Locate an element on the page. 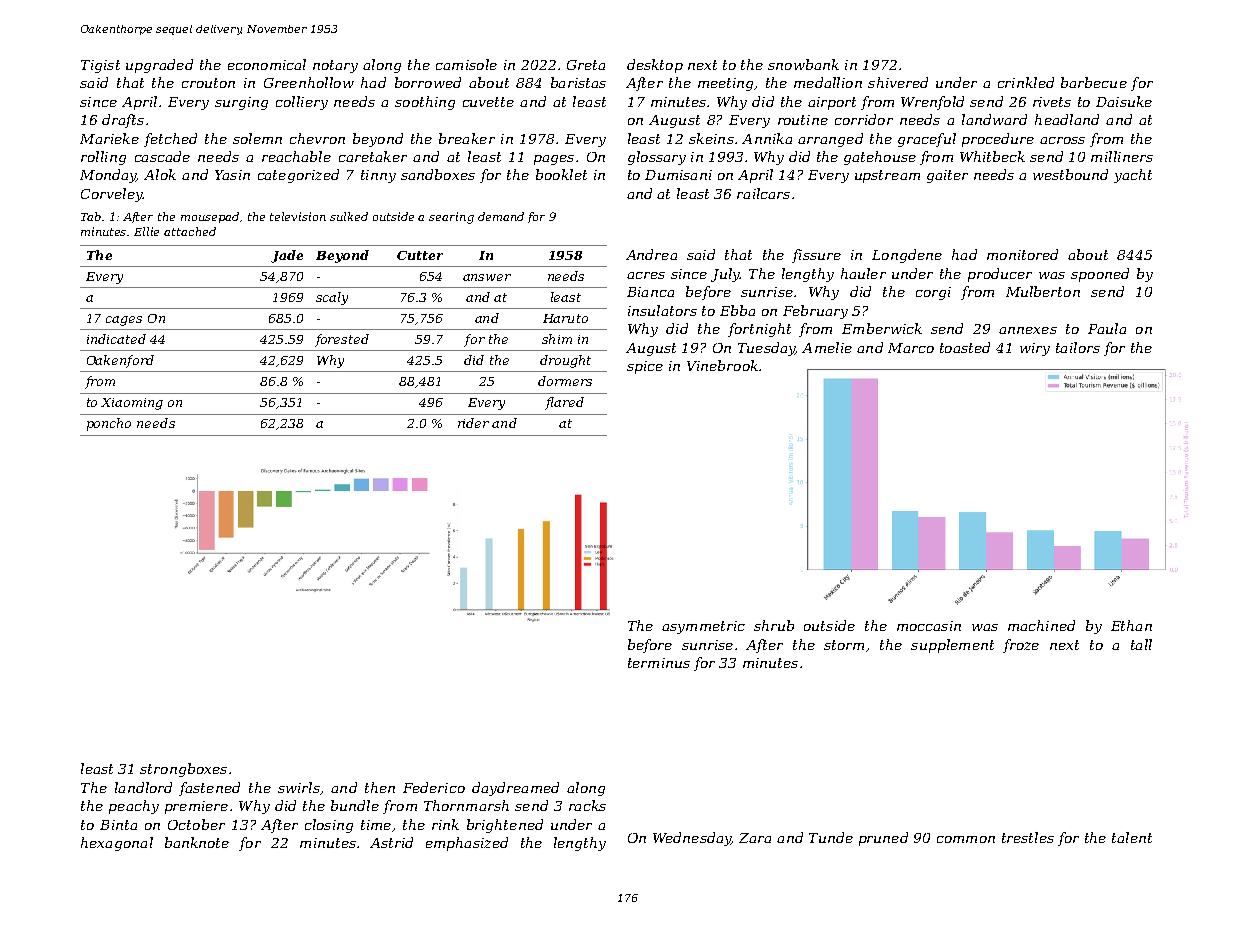  machined is located at coordinates (1041, 625).
